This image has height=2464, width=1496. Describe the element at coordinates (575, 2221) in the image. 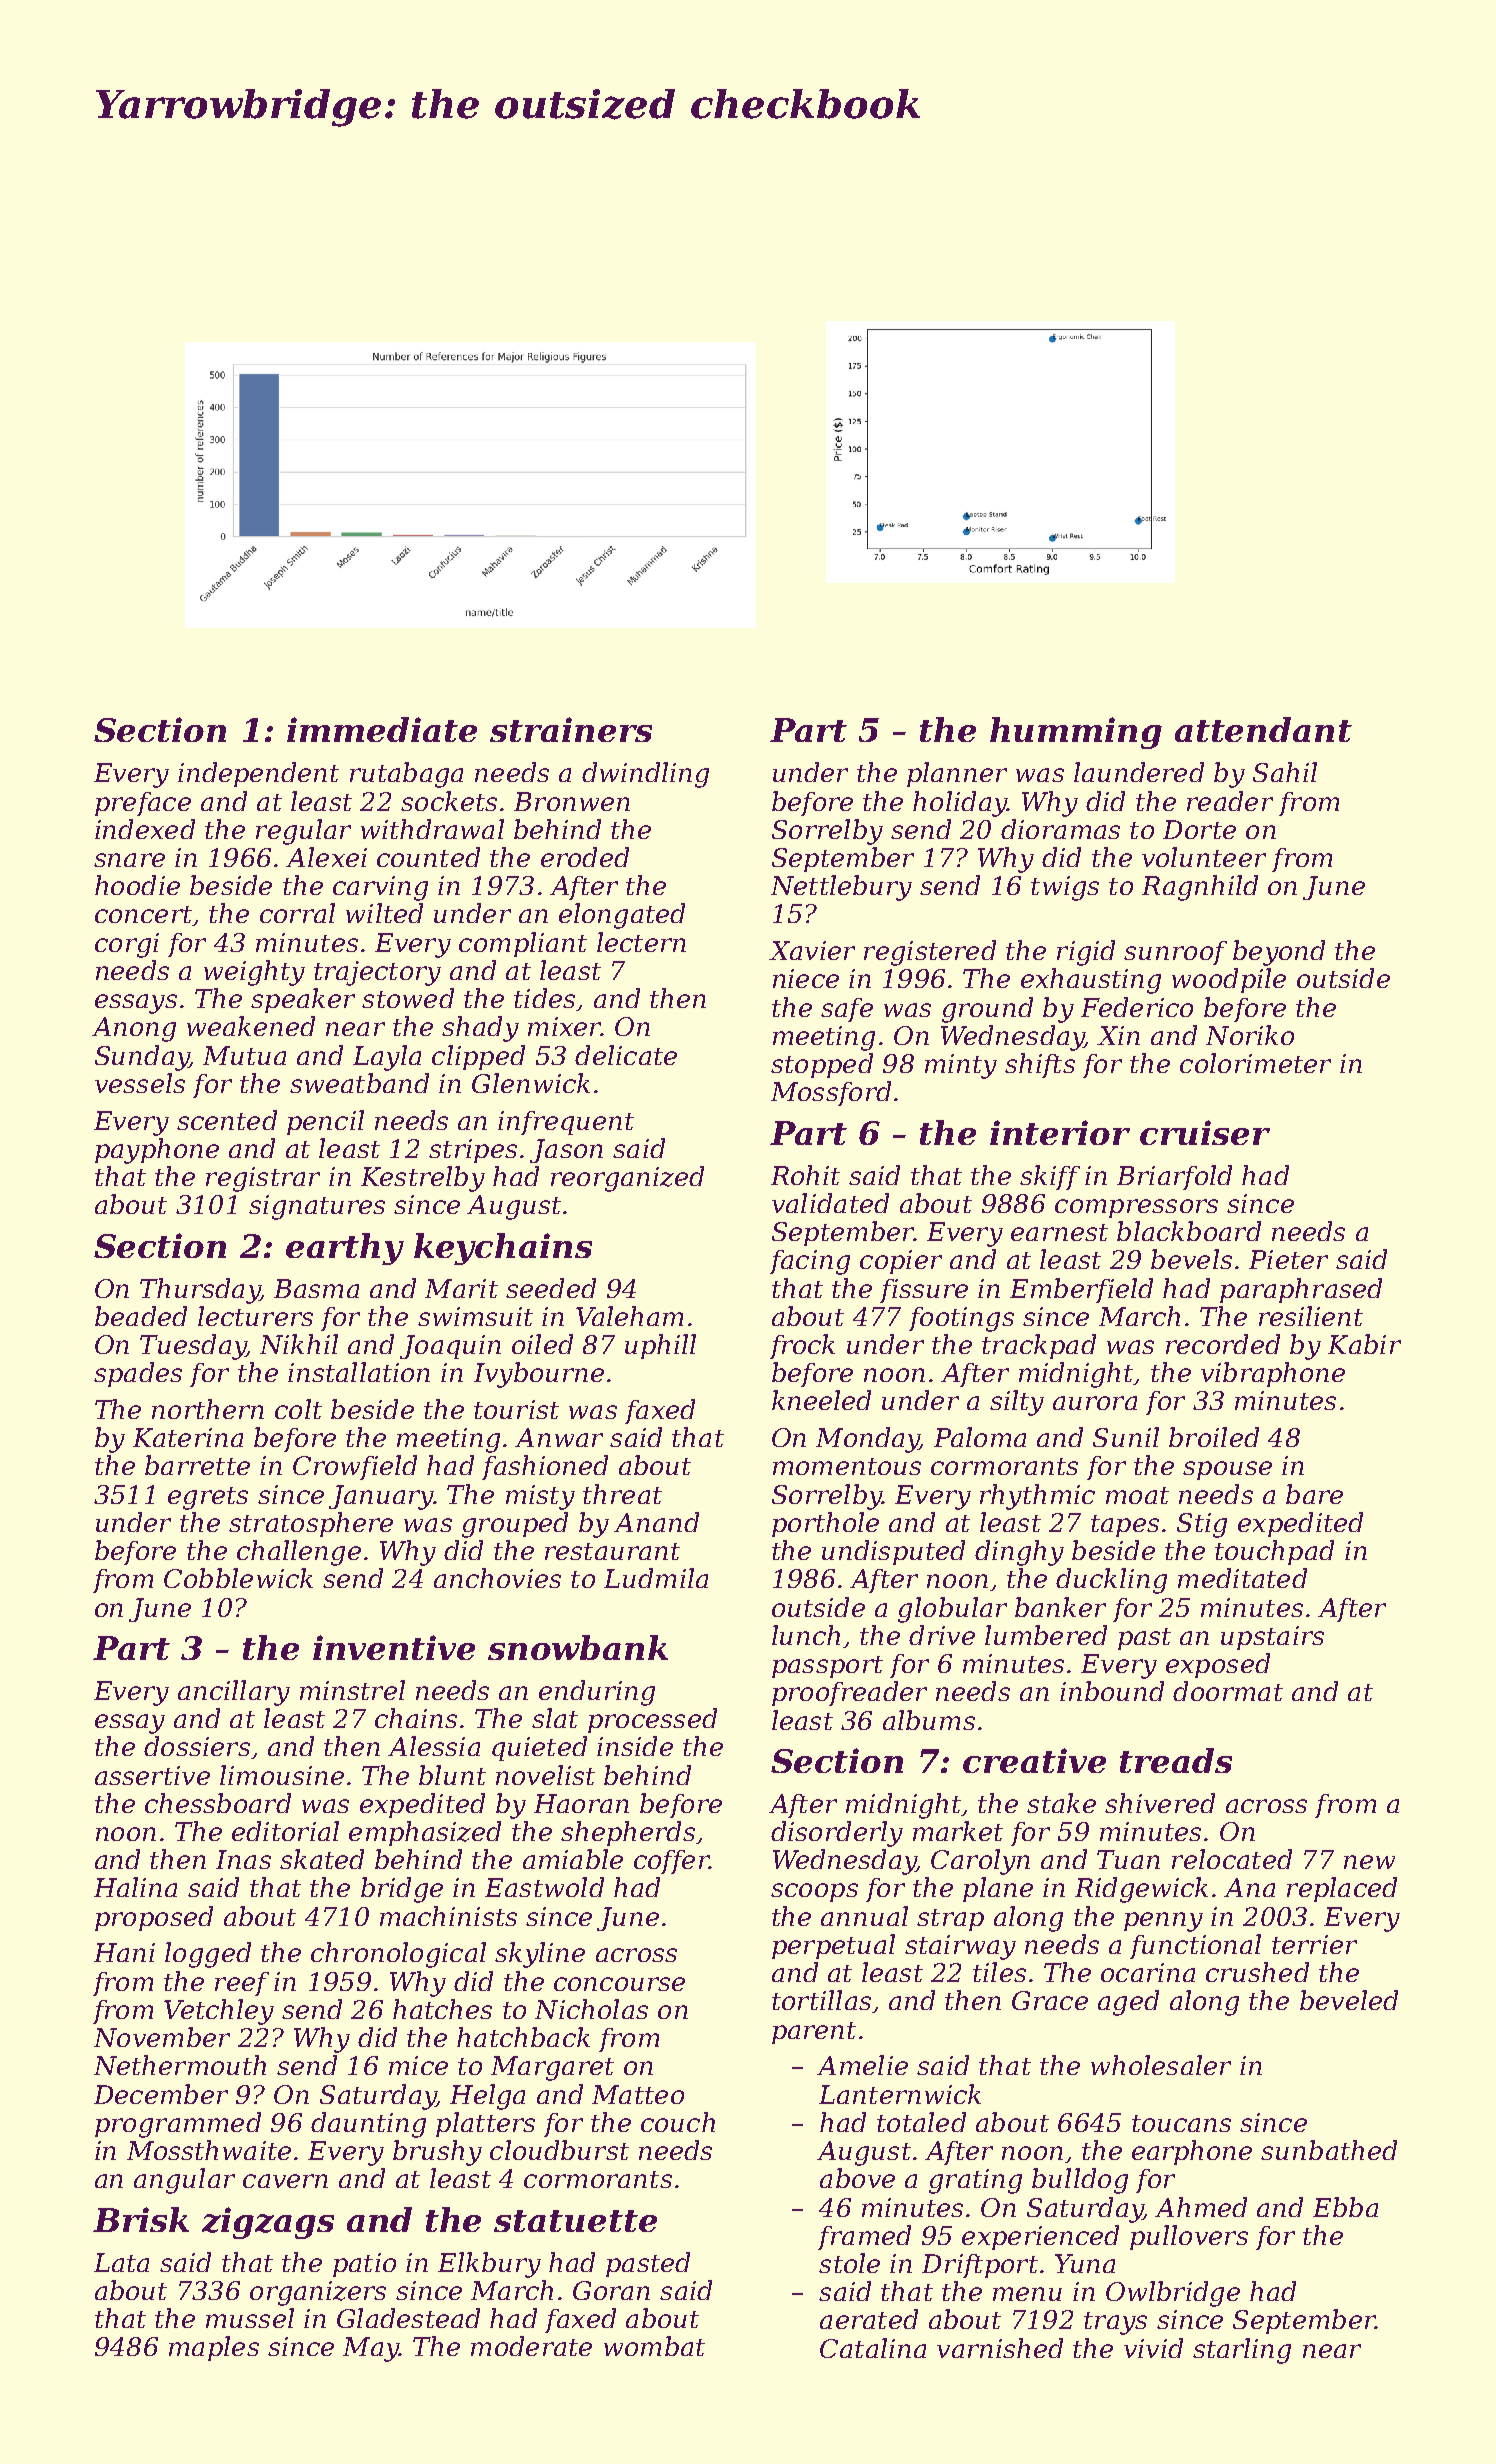

I see `statuette` at that location.
